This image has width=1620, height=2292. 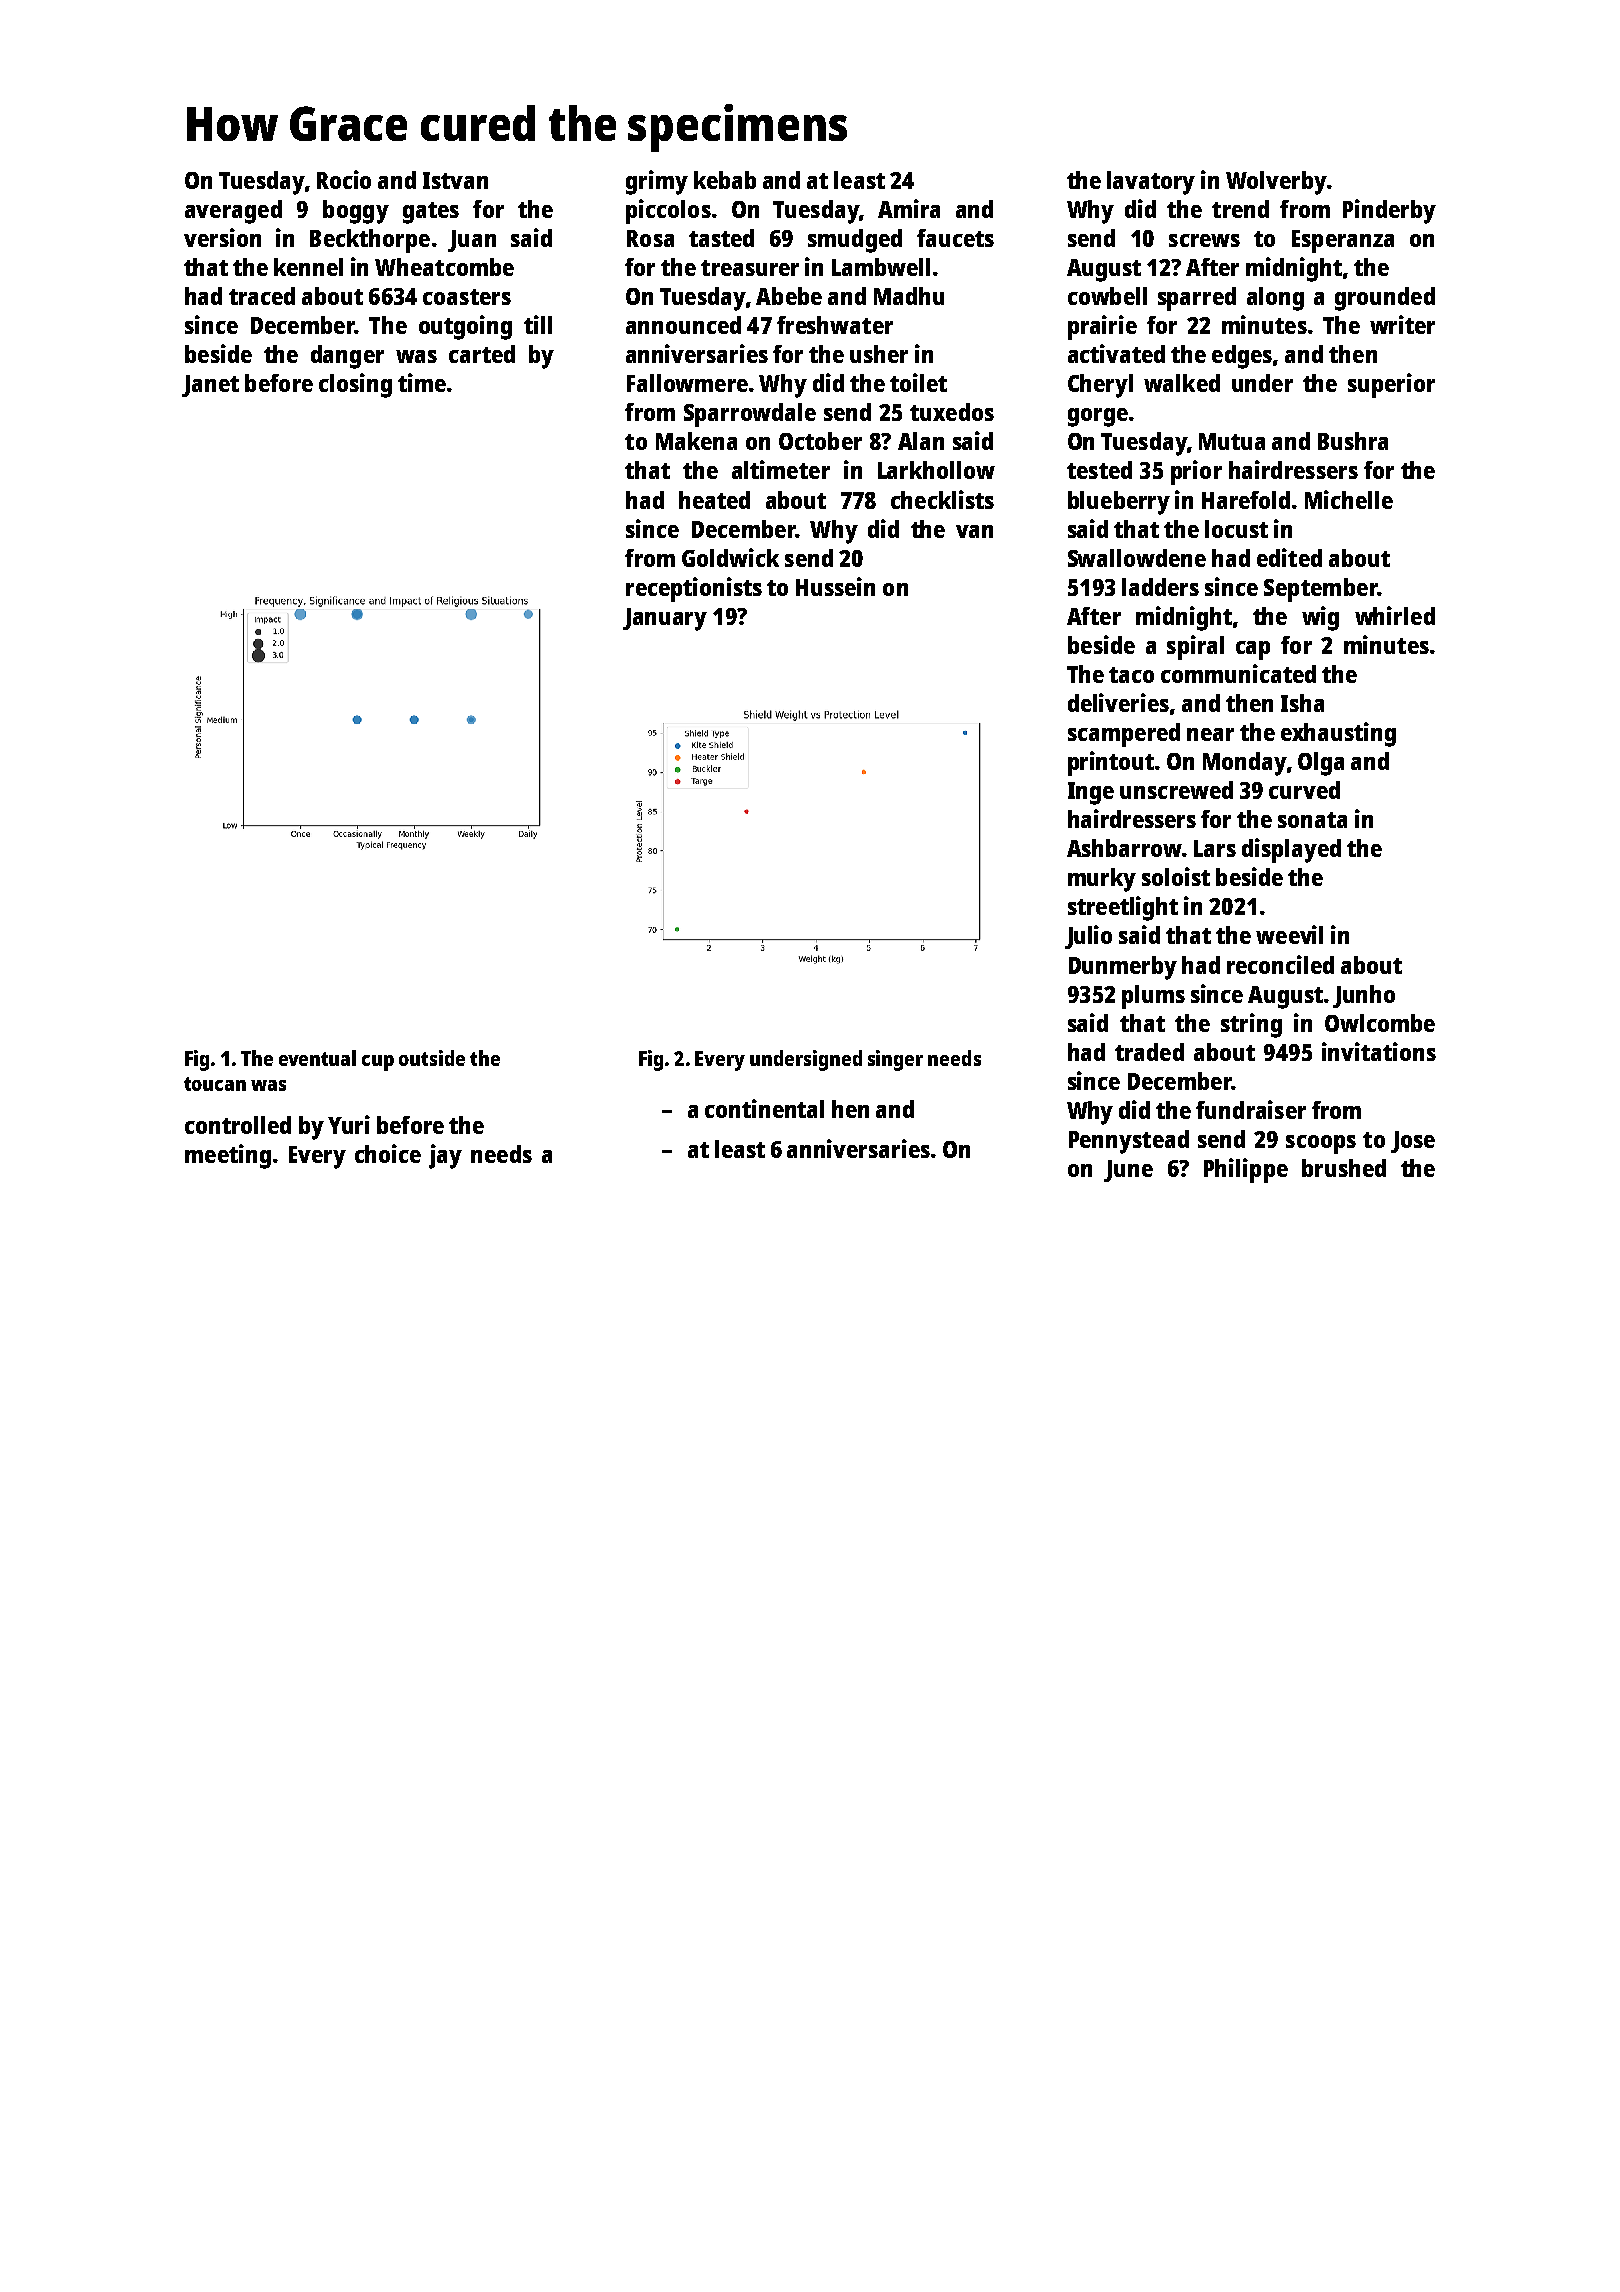 I want to click on continental, so click(x=764, y=1108).
